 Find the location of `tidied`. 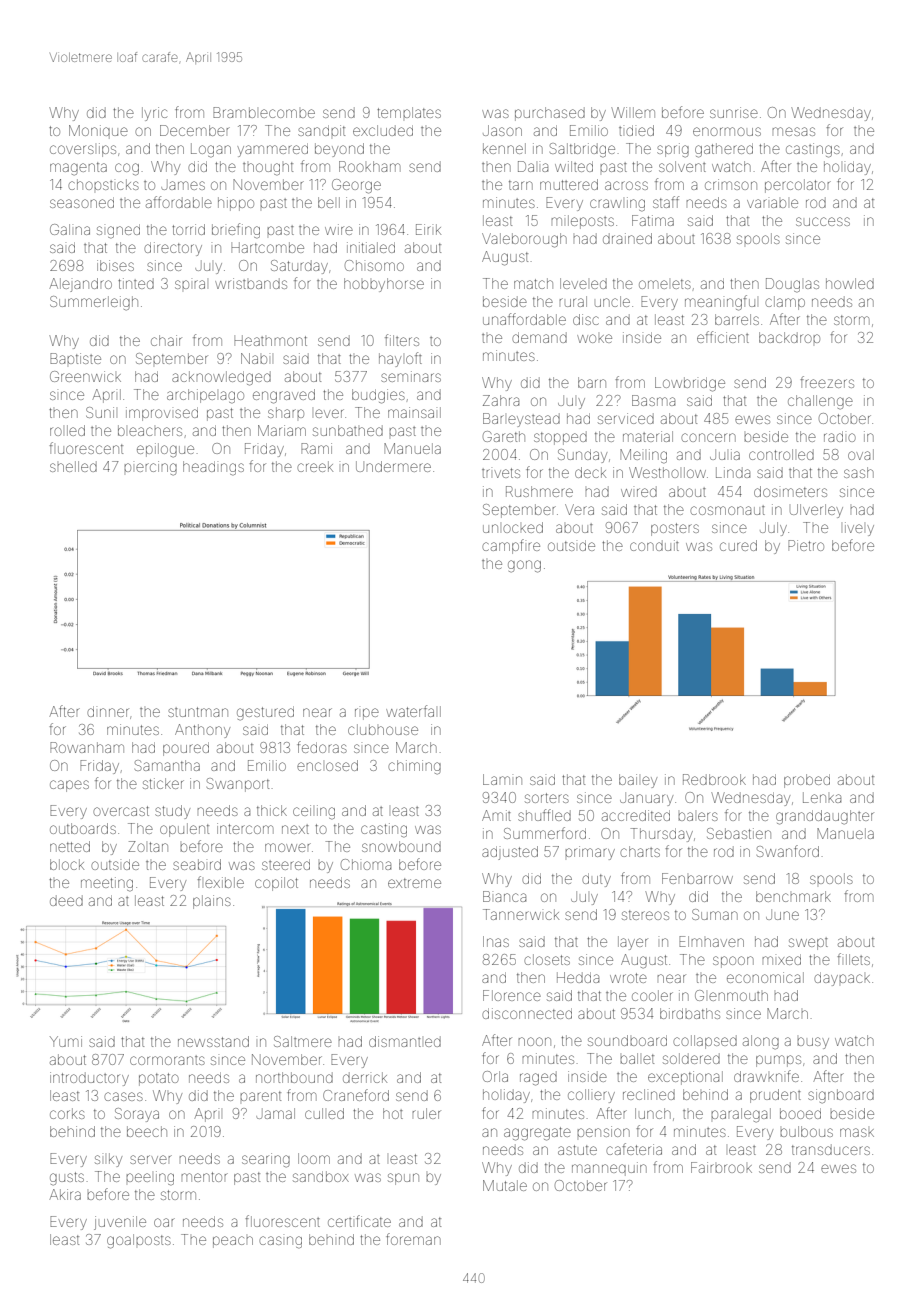

tidied is located at coordinates (636, 130).
